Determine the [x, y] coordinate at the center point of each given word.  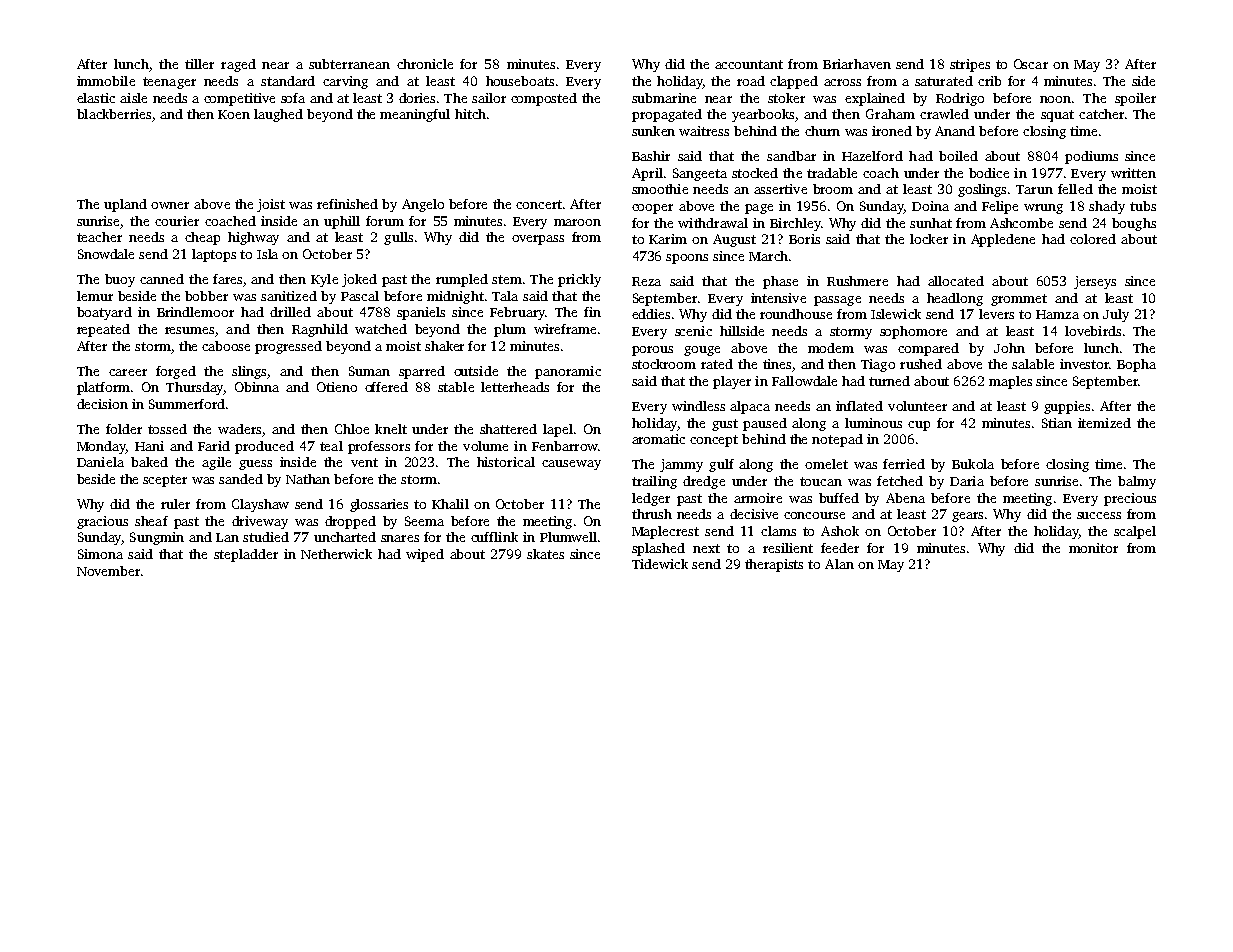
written [1133, 173]
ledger [651, 499]
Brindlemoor [195, 312]
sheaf [151, 521]
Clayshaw [260, 505]
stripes [970, 65]
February [517, 313]
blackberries [114, 114]
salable [1033, 364]
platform [103, 388]
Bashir [651, 156]
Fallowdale [804, 381]
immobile [106, 81]
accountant [749, 64]
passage [837, 301]
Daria [967, 481]
